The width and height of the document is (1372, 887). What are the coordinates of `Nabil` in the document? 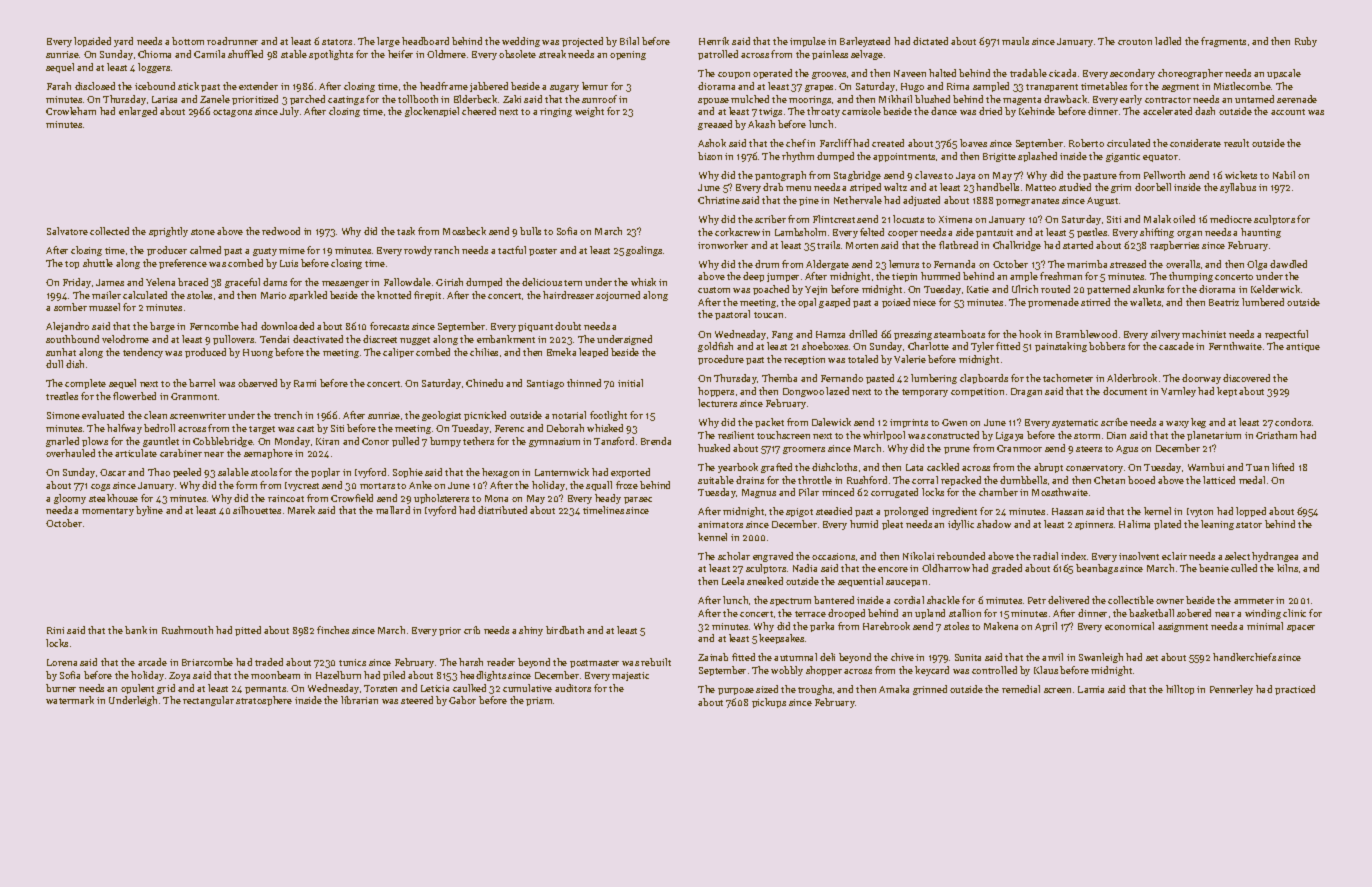 It's located at (1284, 175).
